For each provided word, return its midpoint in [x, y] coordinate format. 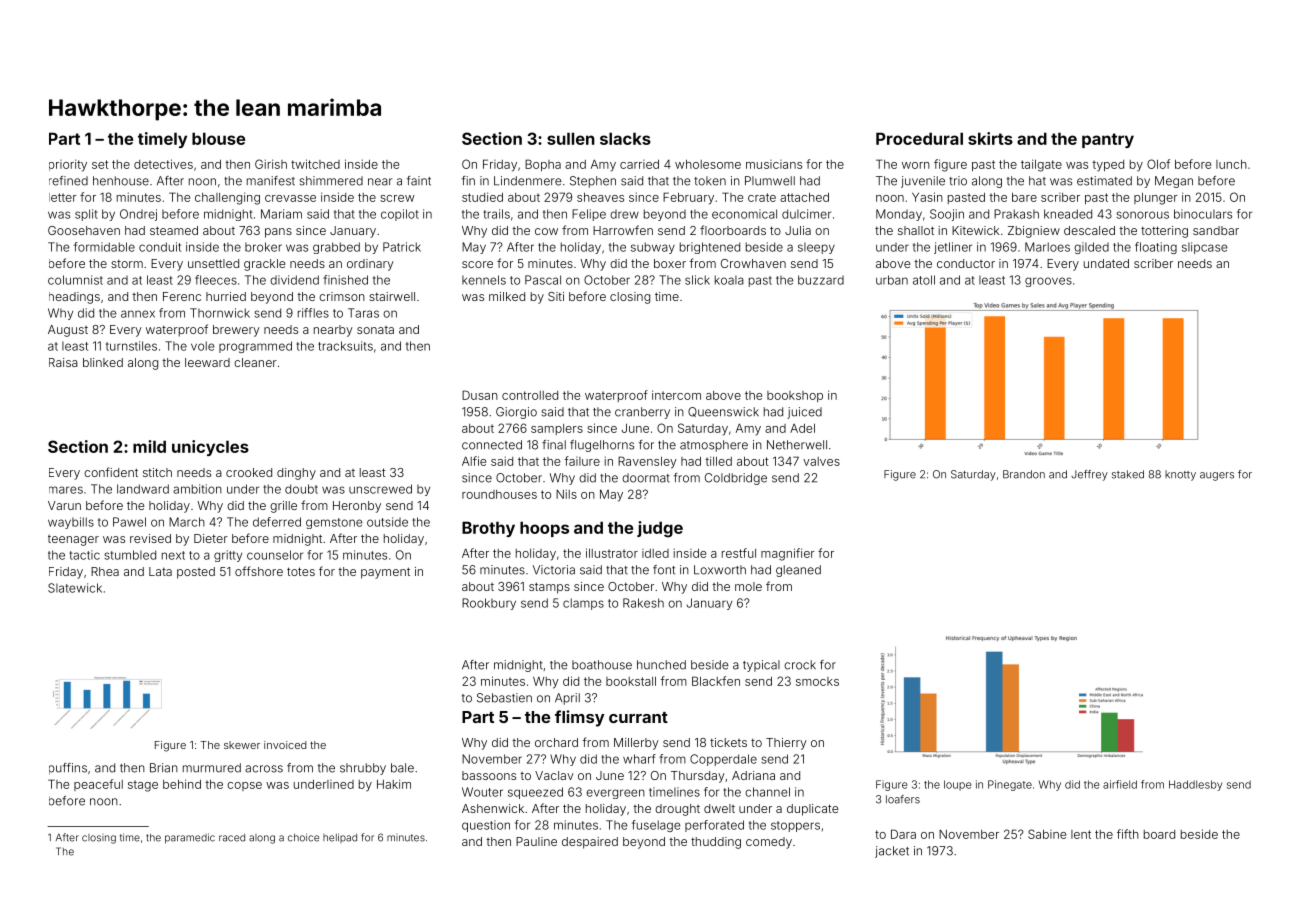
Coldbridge [736, 479]
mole [748, 586]
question [486, 826]
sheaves [600, 197]
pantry [1108, 140]
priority [68, 165]
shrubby [363, 769]
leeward [207, 362]
